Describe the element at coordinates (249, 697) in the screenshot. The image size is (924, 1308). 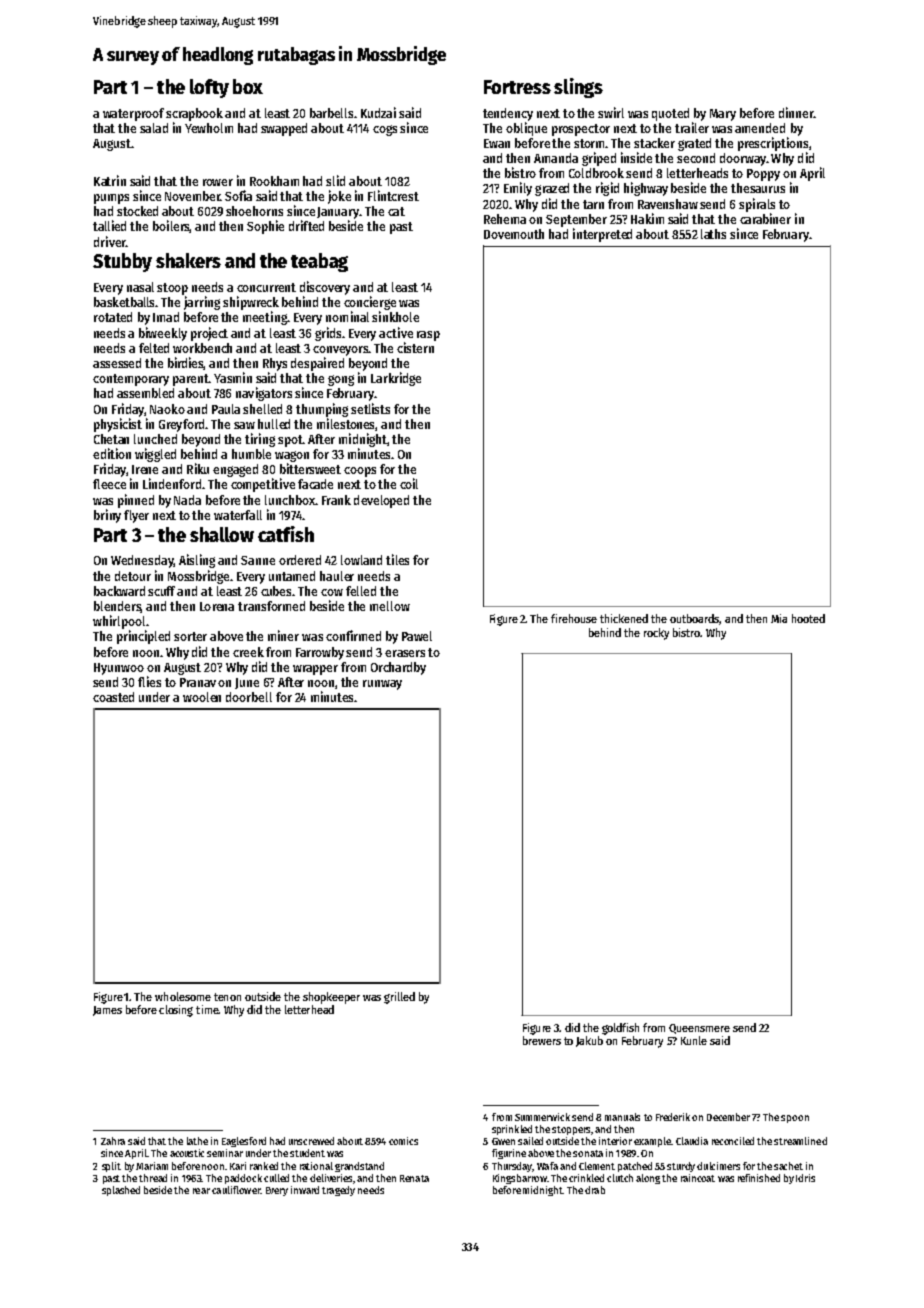
I see `doorbell` at that location.
